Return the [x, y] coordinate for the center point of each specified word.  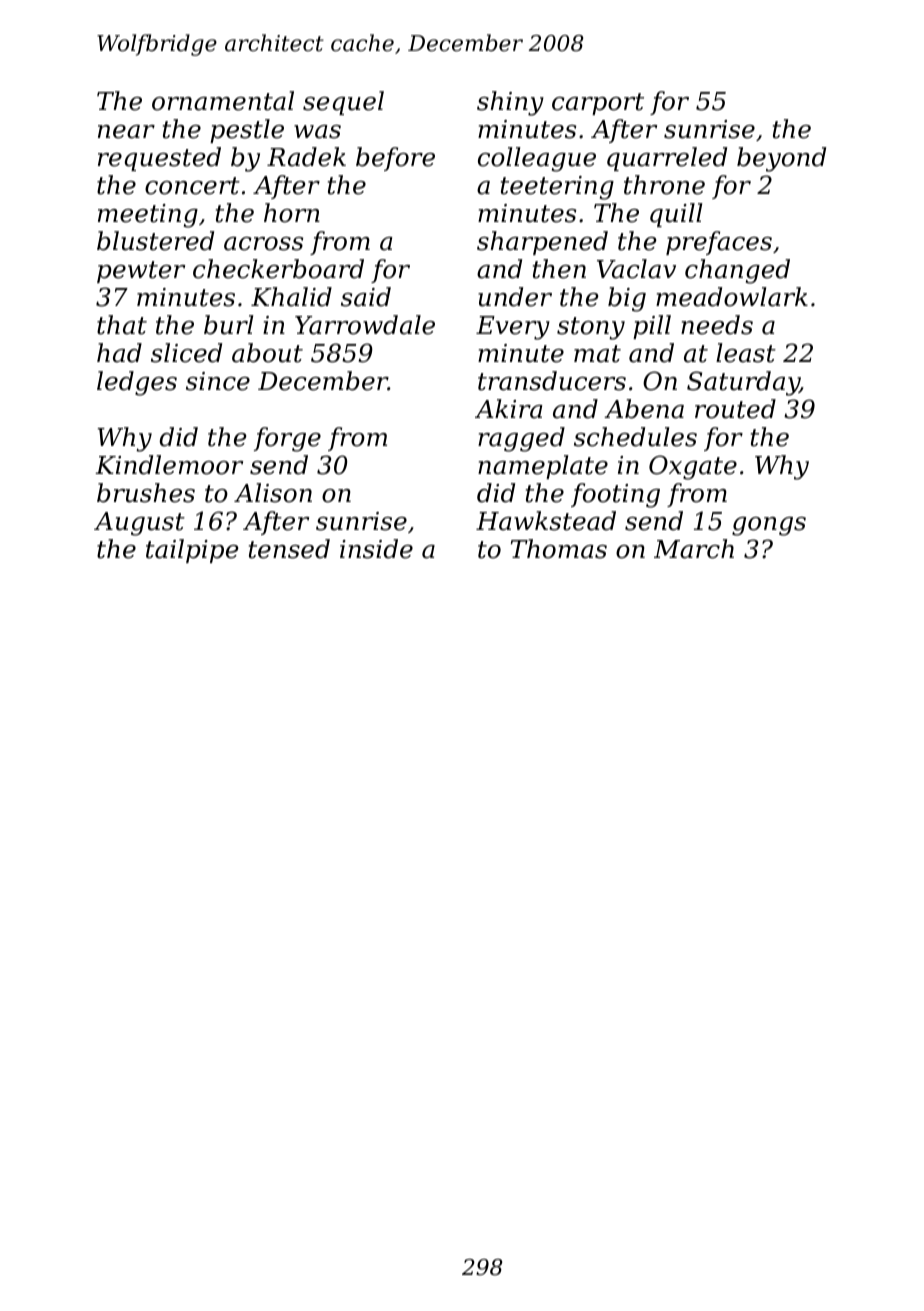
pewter [141, 272]
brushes [146, 493]
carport [598, 104]
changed [737, 271]
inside [376, 549]
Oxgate [693, 467]
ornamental [223, 101]
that [122, 325]
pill [652, 327]
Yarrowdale [365, 325]
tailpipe [192, 551]
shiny [510, 103]
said [366, 297]
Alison [273, 493]
